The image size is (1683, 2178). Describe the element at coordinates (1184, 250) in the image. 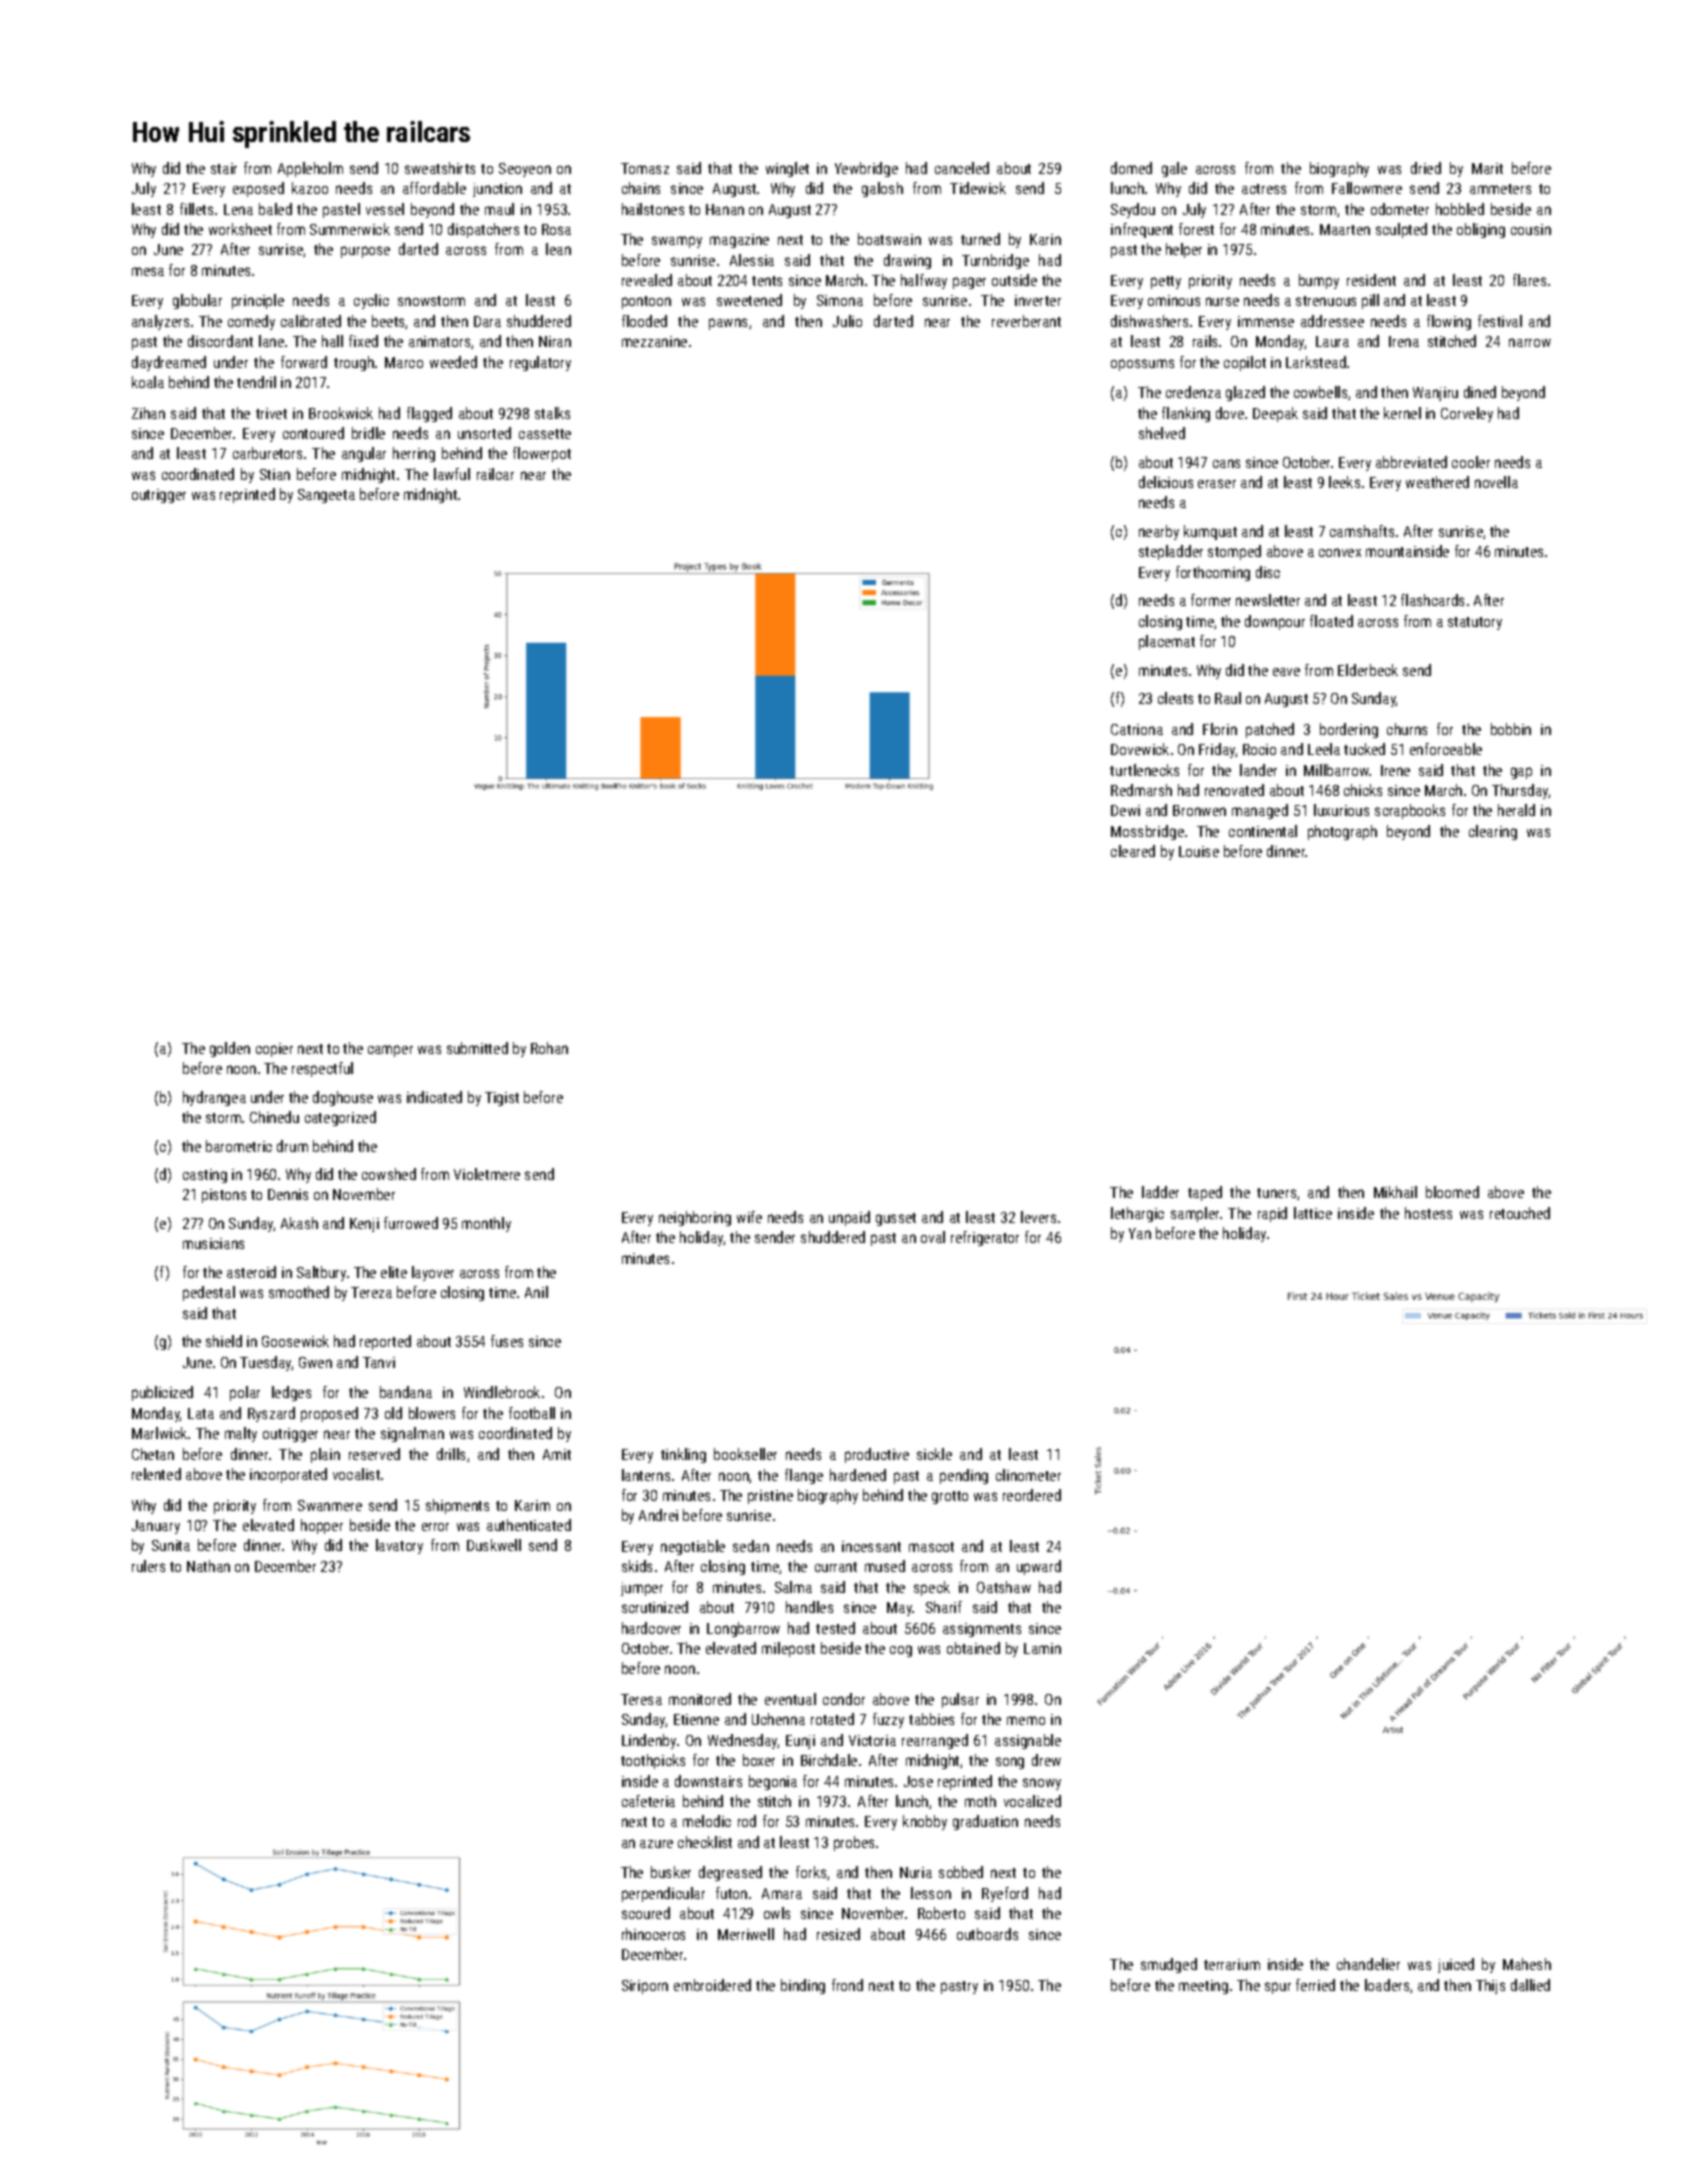

I see `helper` at that location.
